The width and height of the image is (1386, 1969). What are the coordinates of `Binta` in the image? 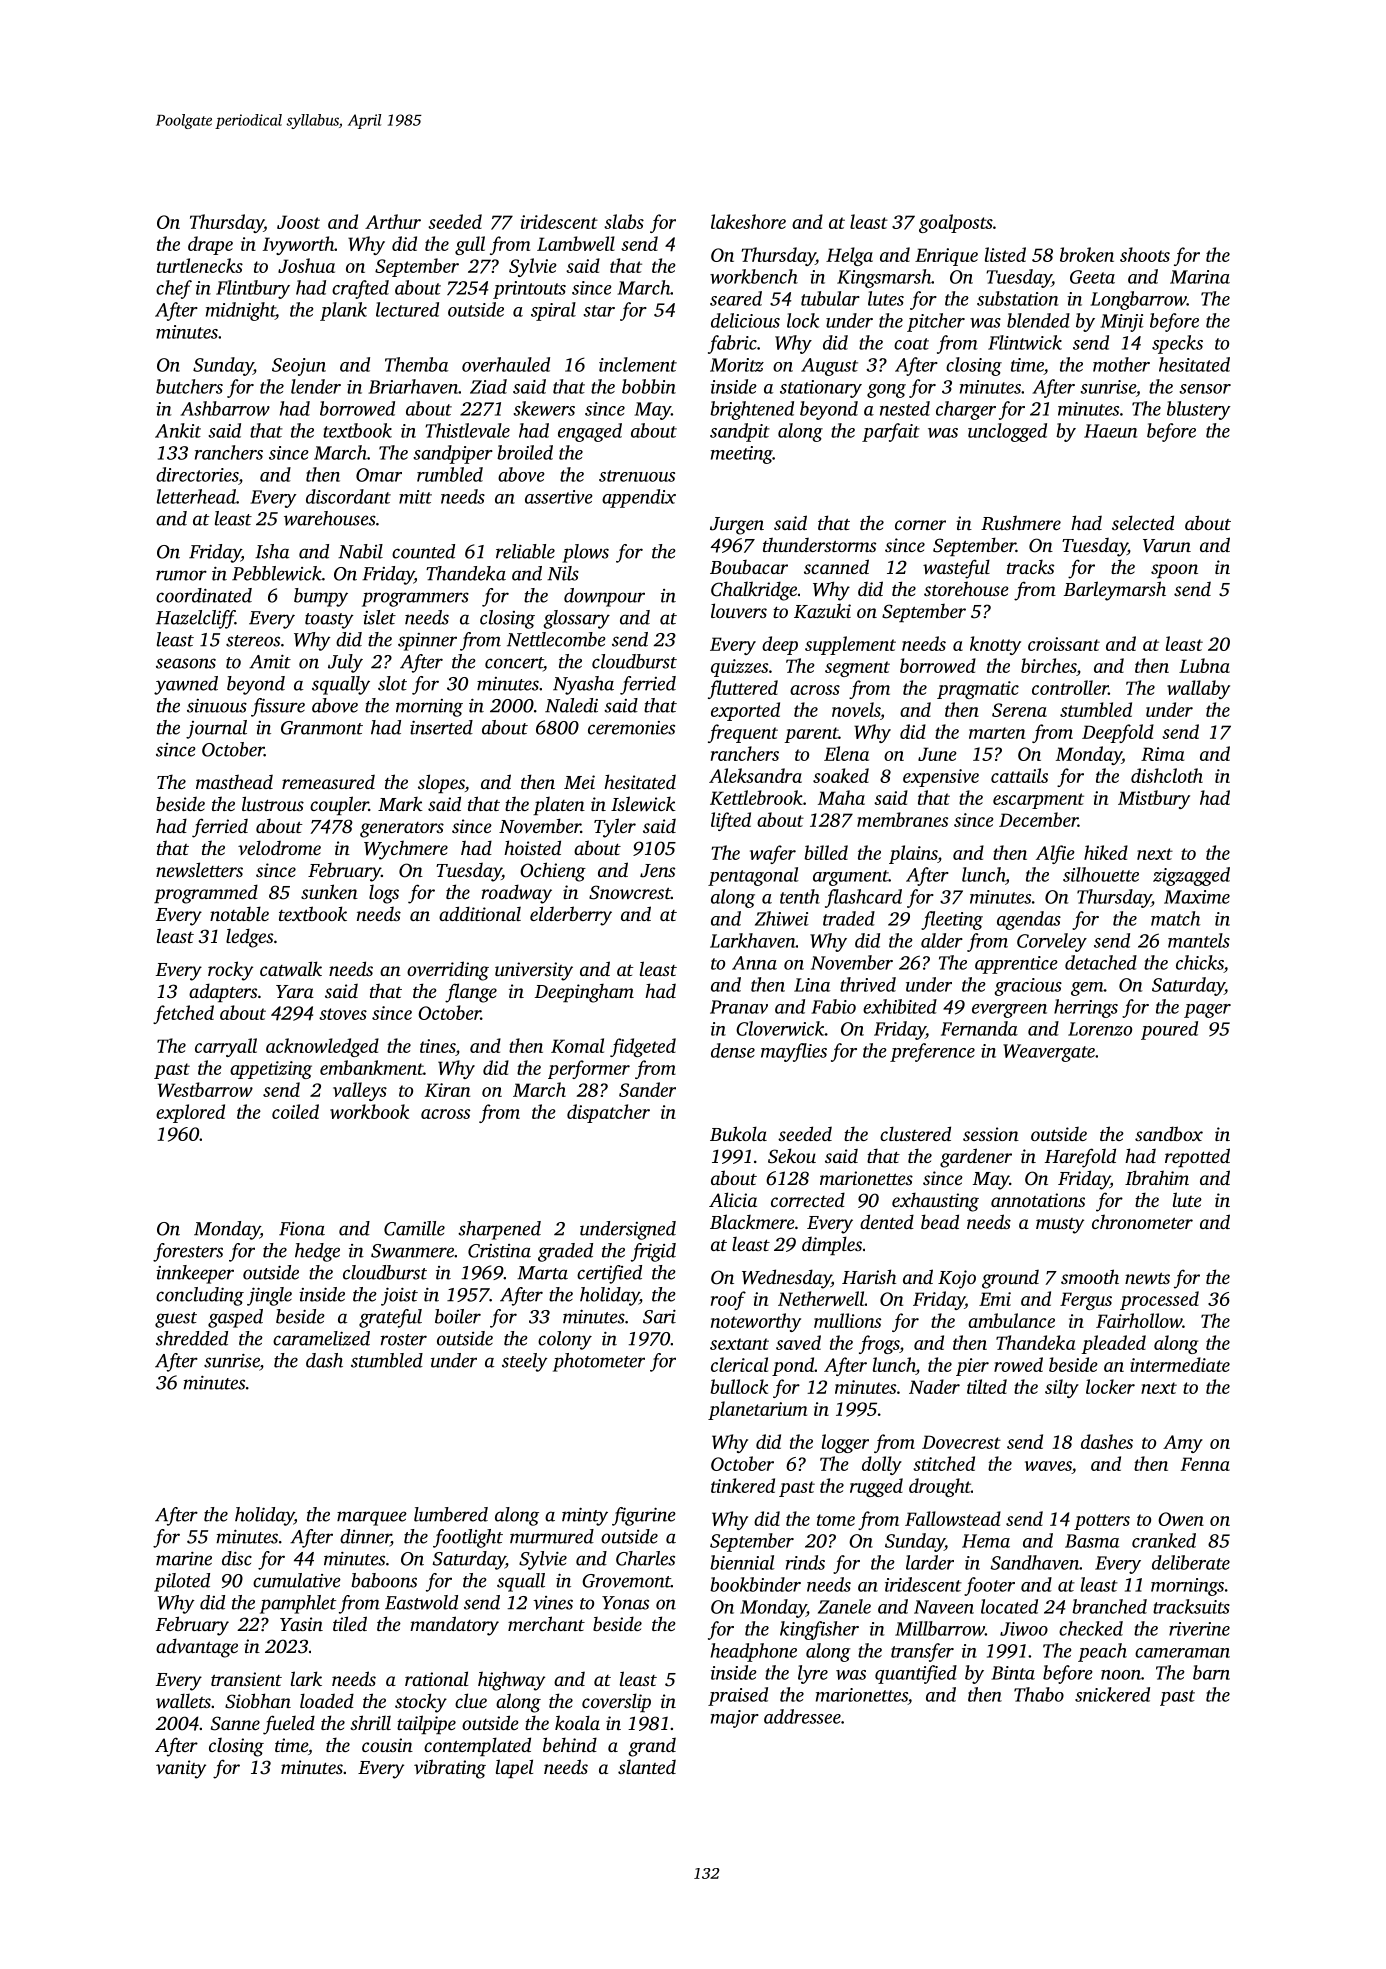 It's located at (1013, 1673).
